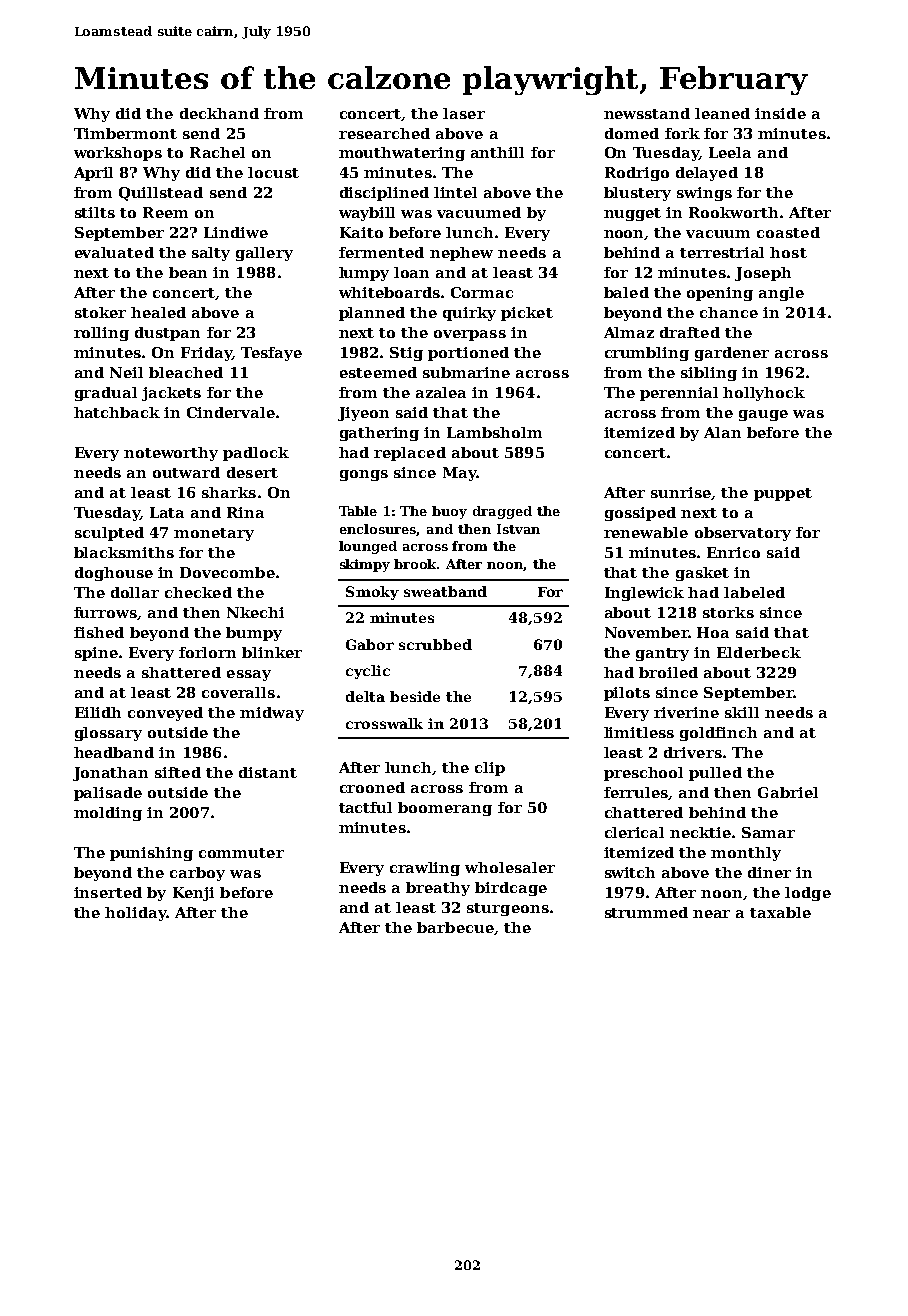 This document has height=1316, width=908. What do you see at coordinates (639, 732) in the document?
I see `limitless` at bounding box center [639, 732].
